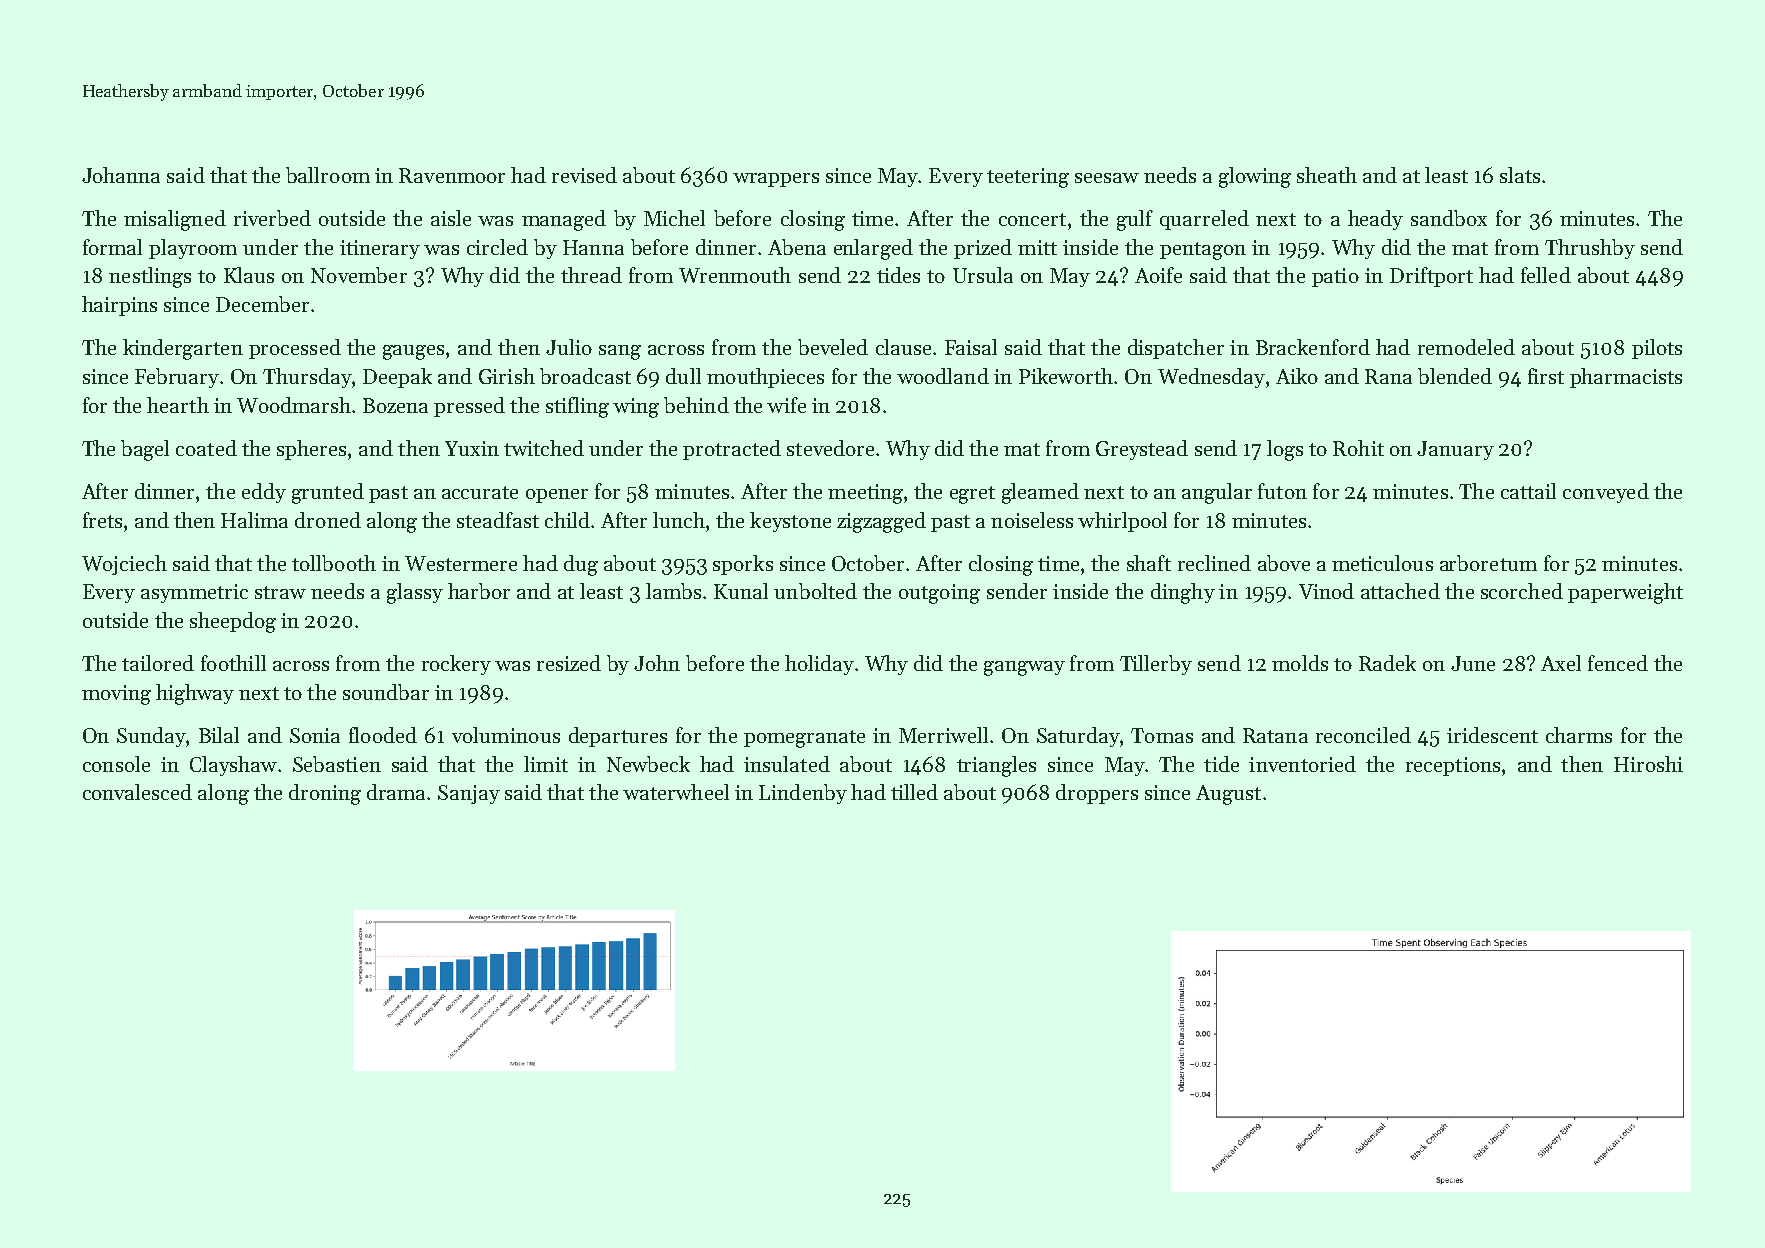 Image resolution: width=1765 pixels, height=1248 pixels. Describe the element at coordinates (1625, 593) in the page. I see `paperweight` at that location.
